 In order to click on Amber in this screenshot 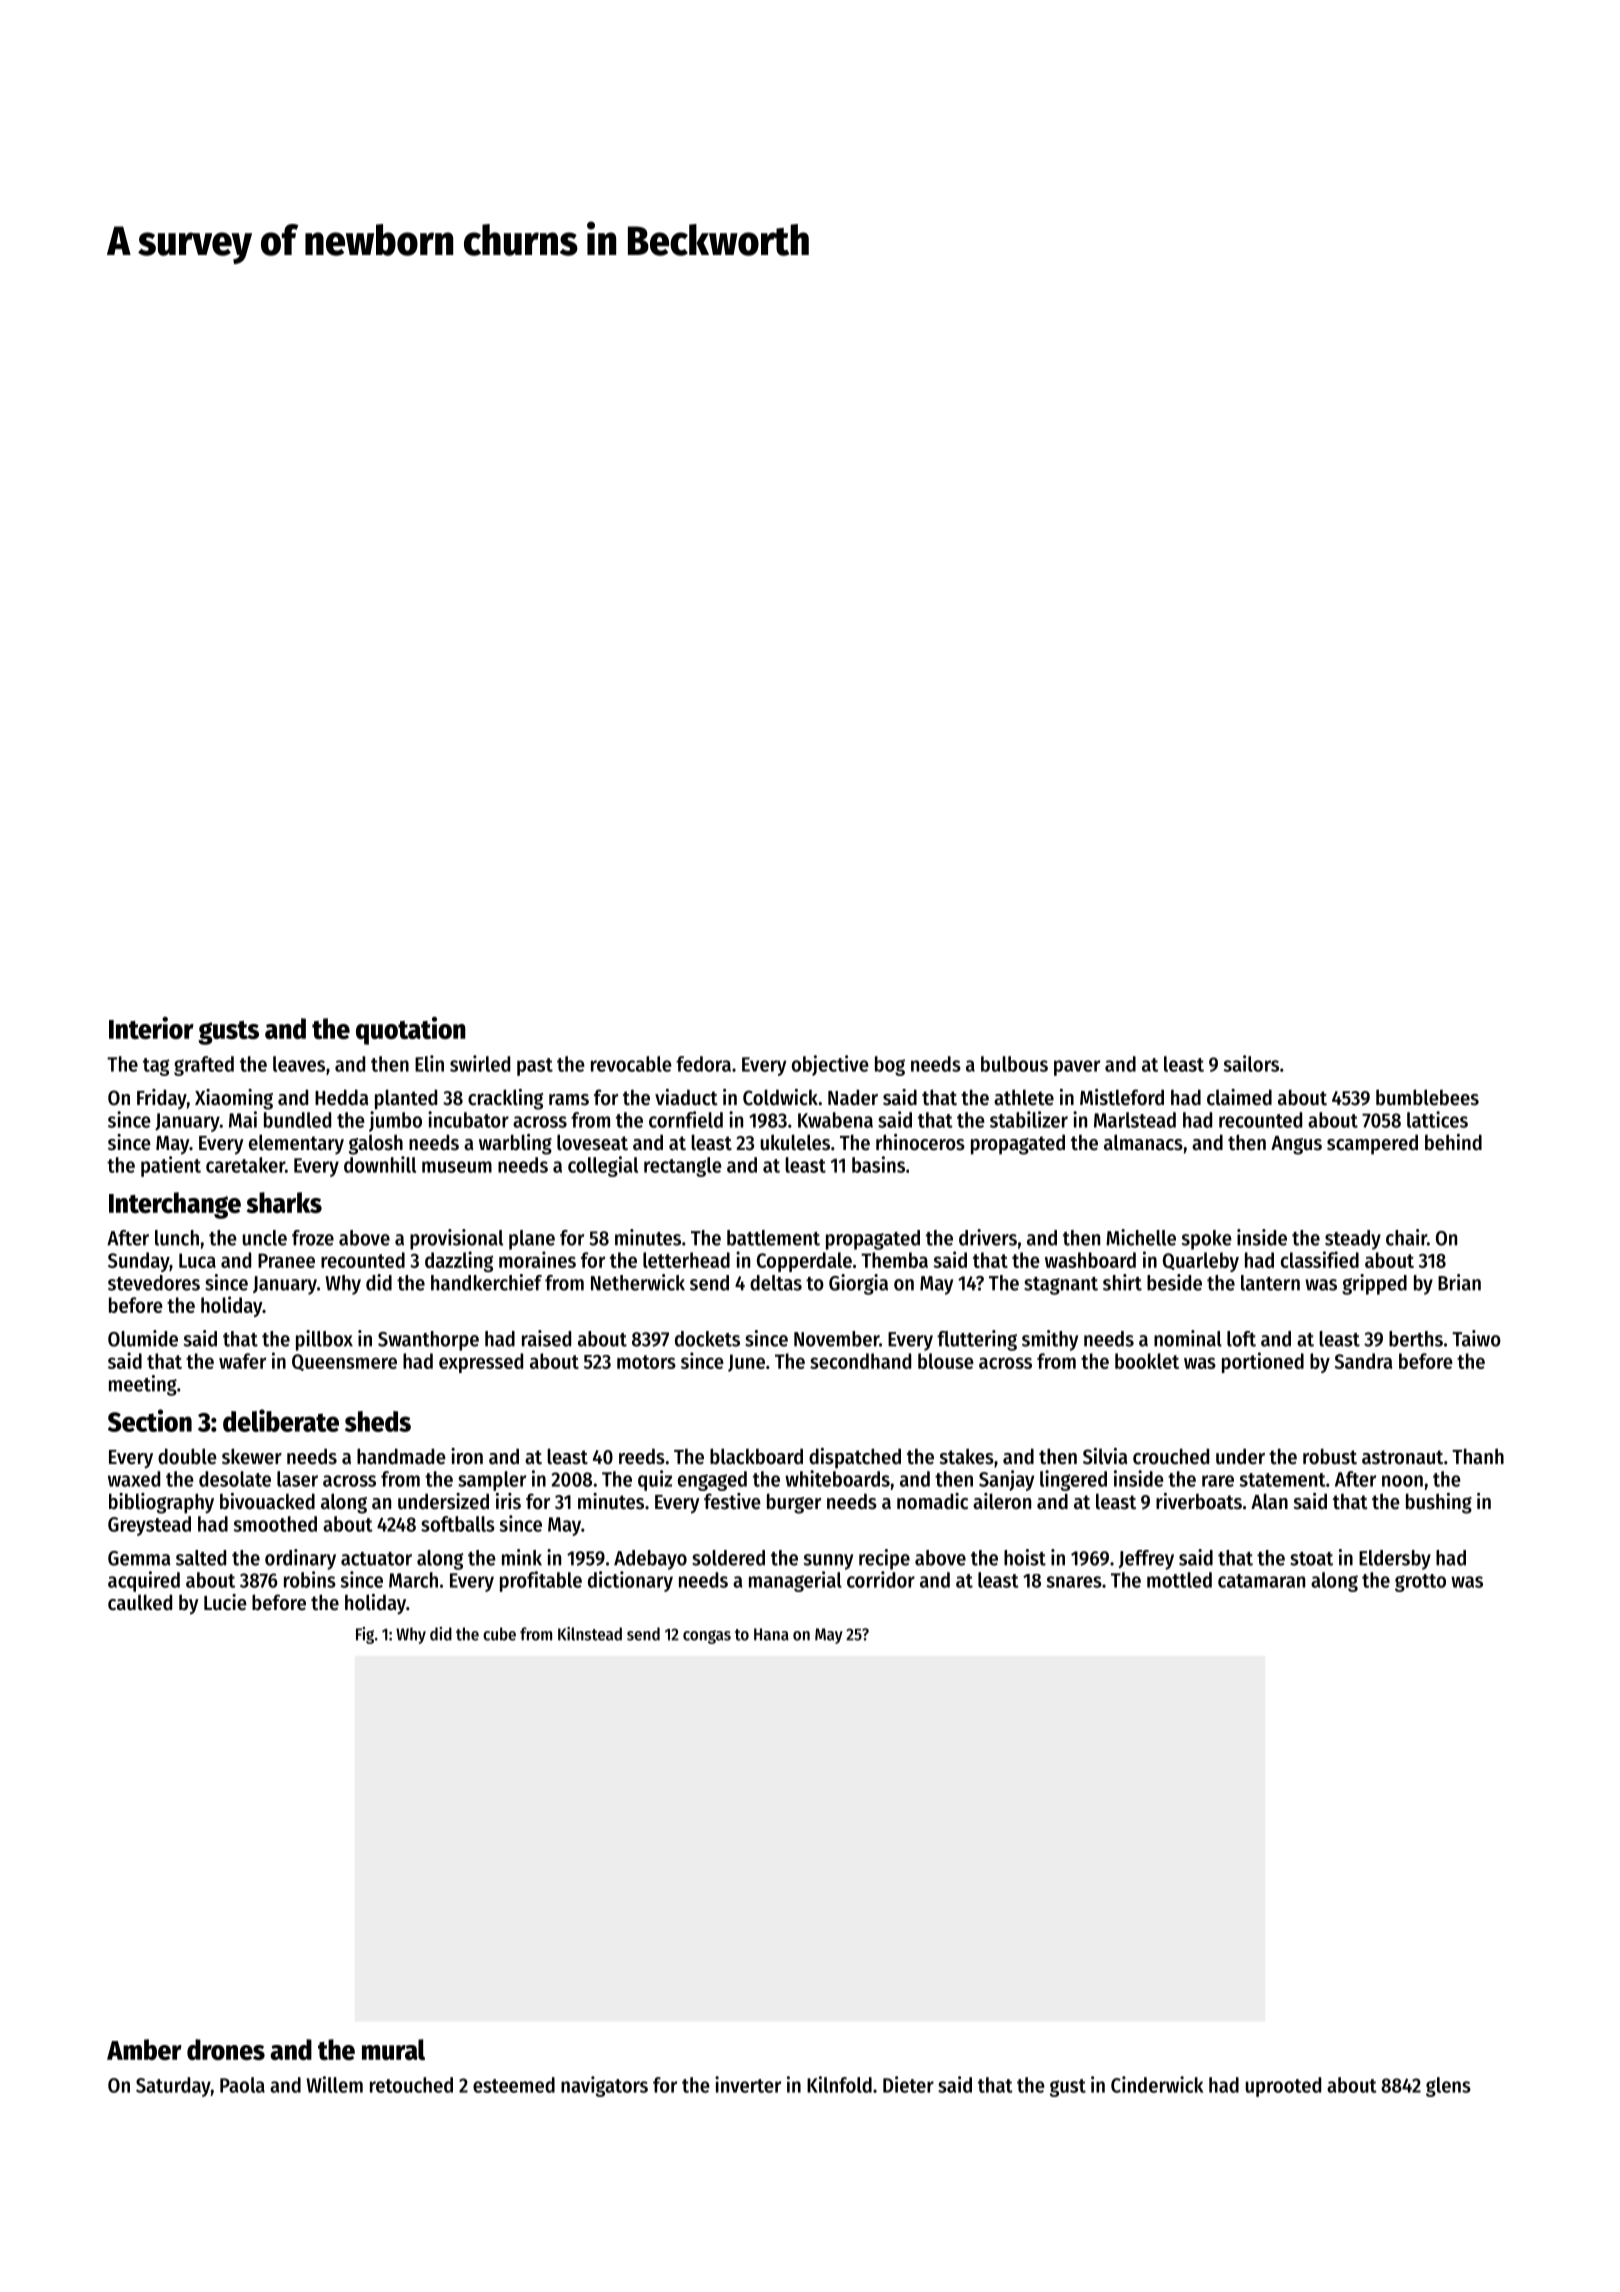, I will do `click(144, 2049)`.
